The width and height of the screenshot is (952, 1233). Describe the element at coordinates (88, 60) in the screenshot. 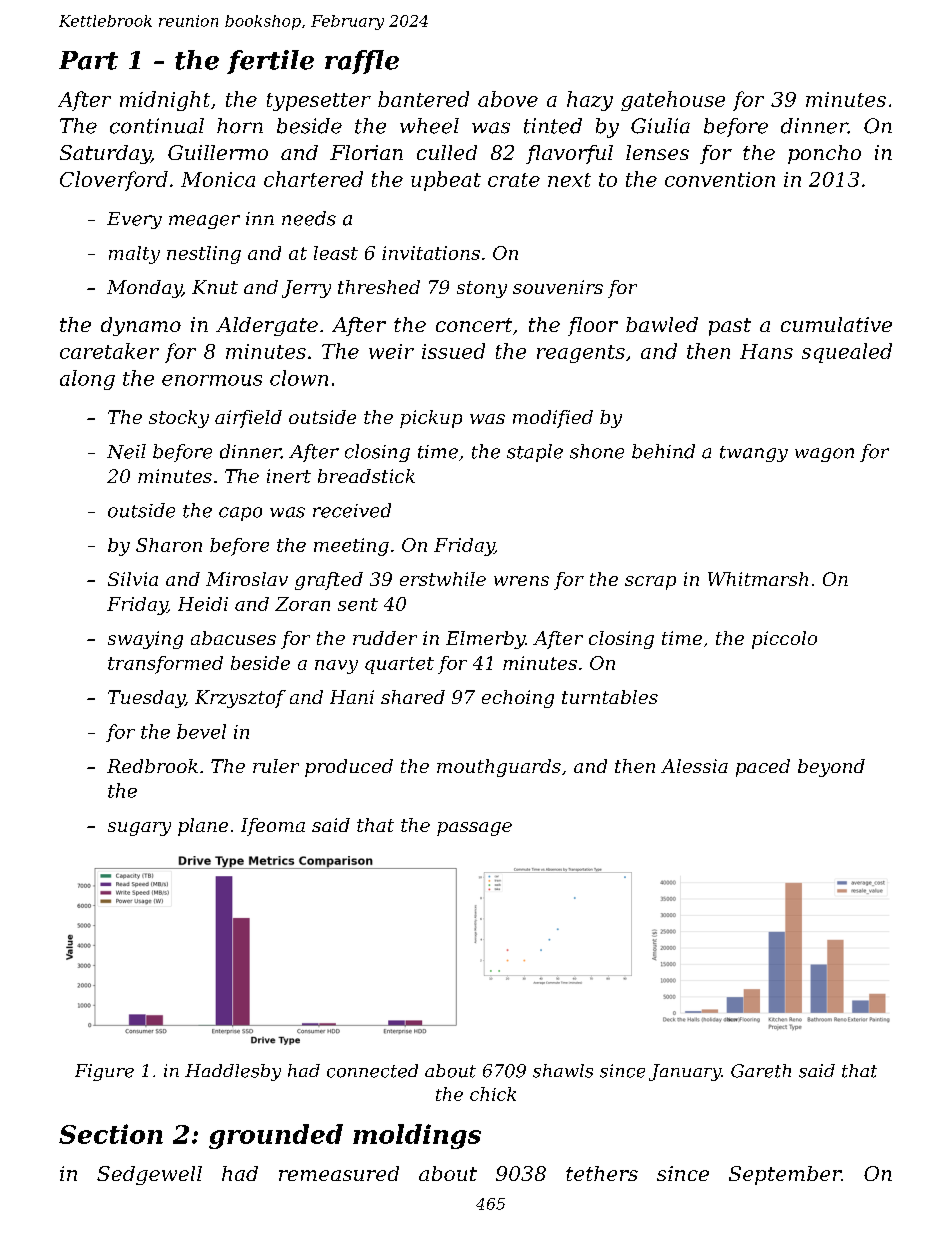

I see `Part` at that location.
